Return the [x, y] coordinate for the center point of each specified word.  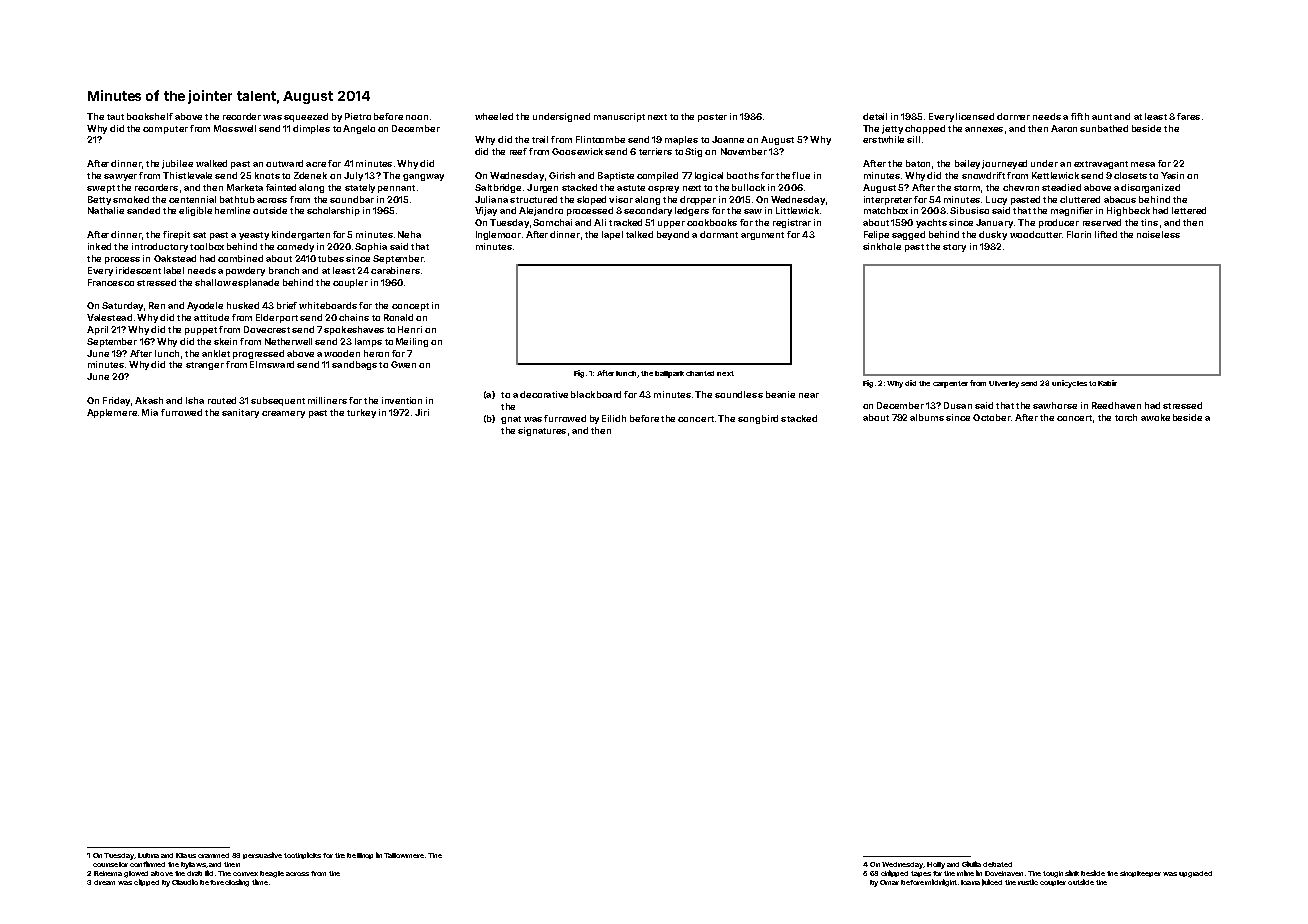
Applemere [112, 413]
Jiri [422, 412]
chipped [894, 873]
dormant [719, 234]
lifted [1106, 234]
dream [104, 882]
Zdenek [310, 175]
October [991, 417]
